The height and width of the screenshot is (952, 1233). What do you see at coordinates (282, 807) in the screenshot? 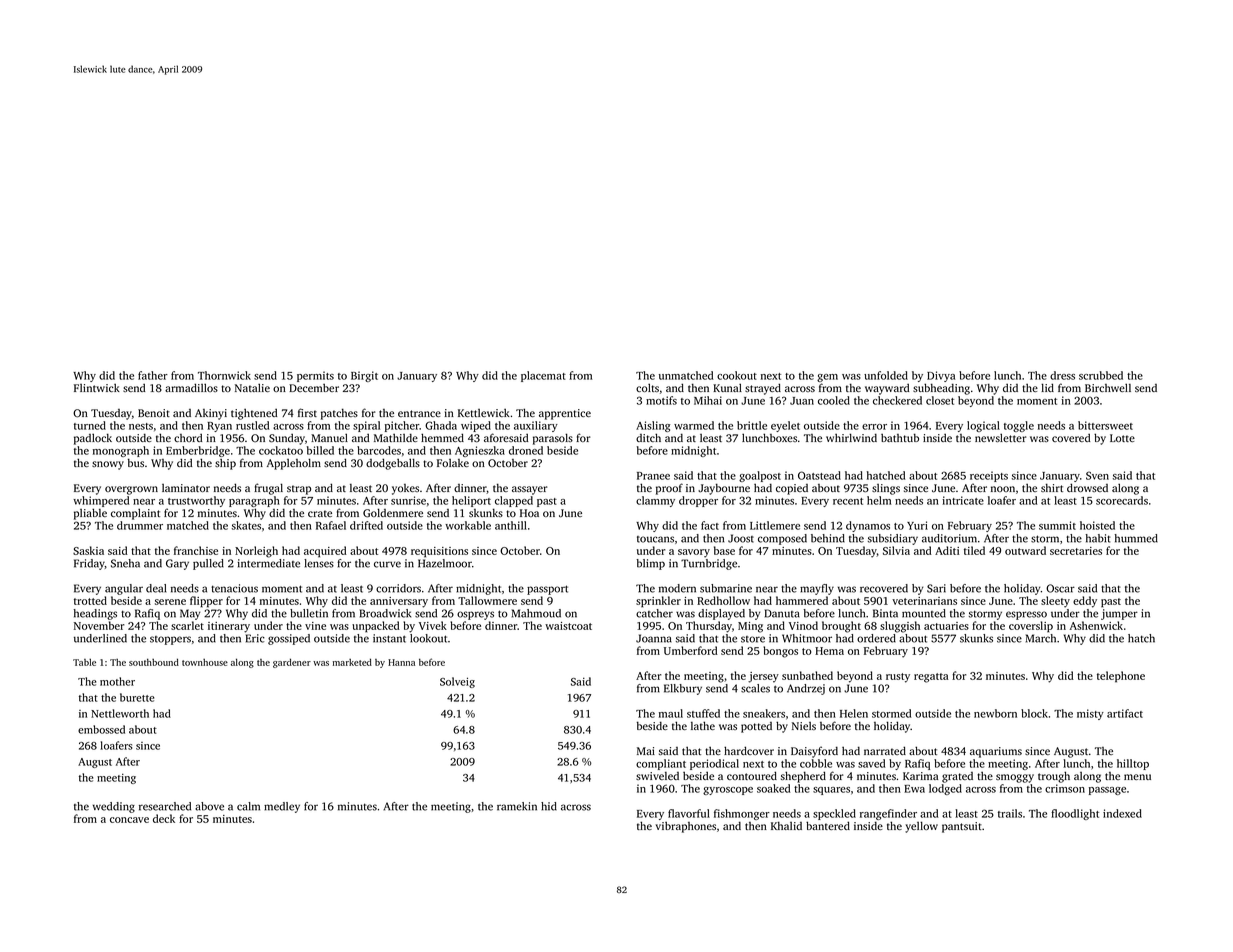
I see `medley` at bounding box center [282, 807].
